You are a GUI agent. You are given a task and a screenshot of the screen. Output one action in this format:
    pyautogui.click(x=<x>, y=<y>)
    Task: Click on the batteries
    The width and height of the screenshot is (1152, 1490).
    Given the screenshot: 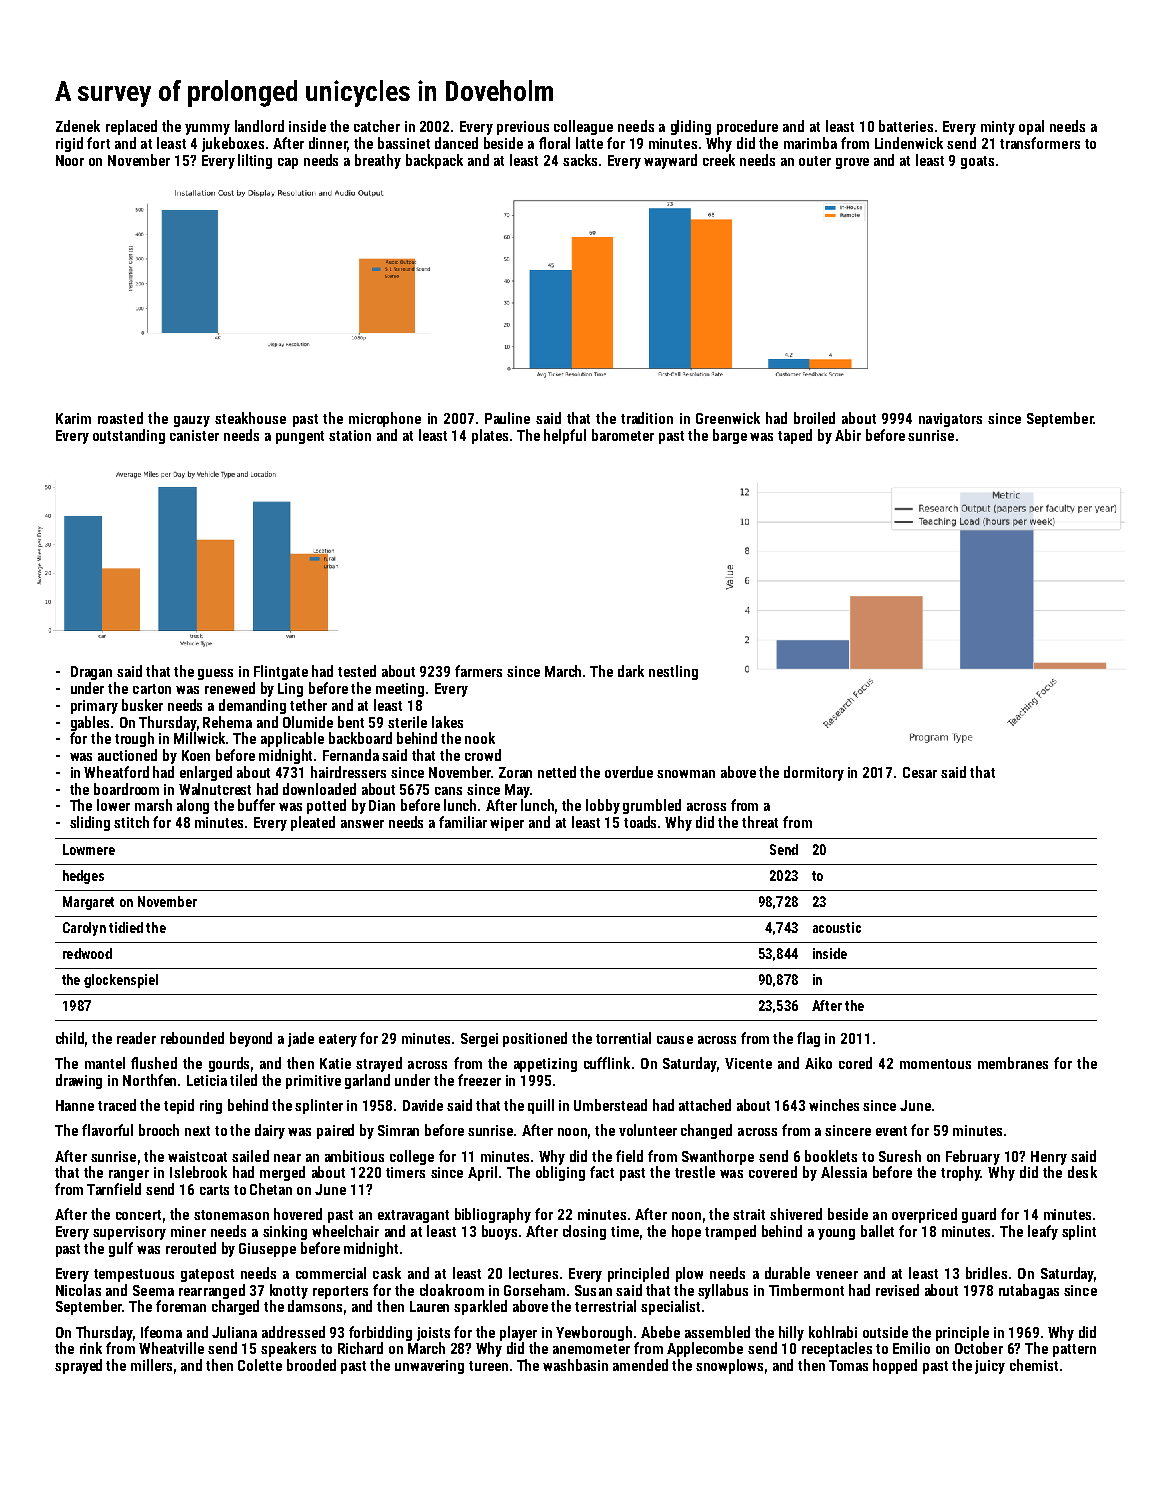 What is the action you would take?
    pyautogui.click(x=906, y=126)
